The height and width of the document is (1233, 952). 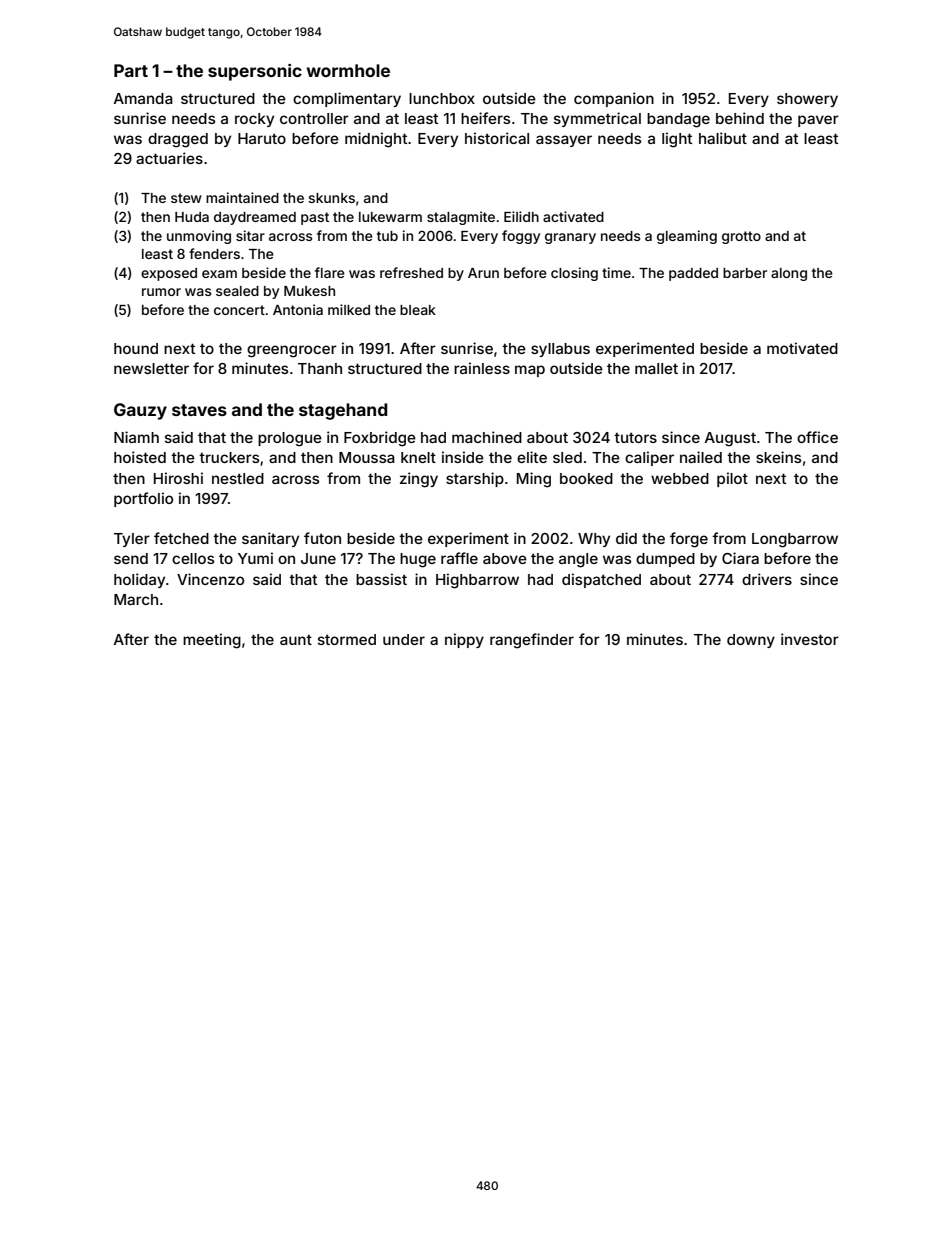 What do you see at coordinates (161, 292) in the document?
I see `rumor` at bounding box center [161, 292].
